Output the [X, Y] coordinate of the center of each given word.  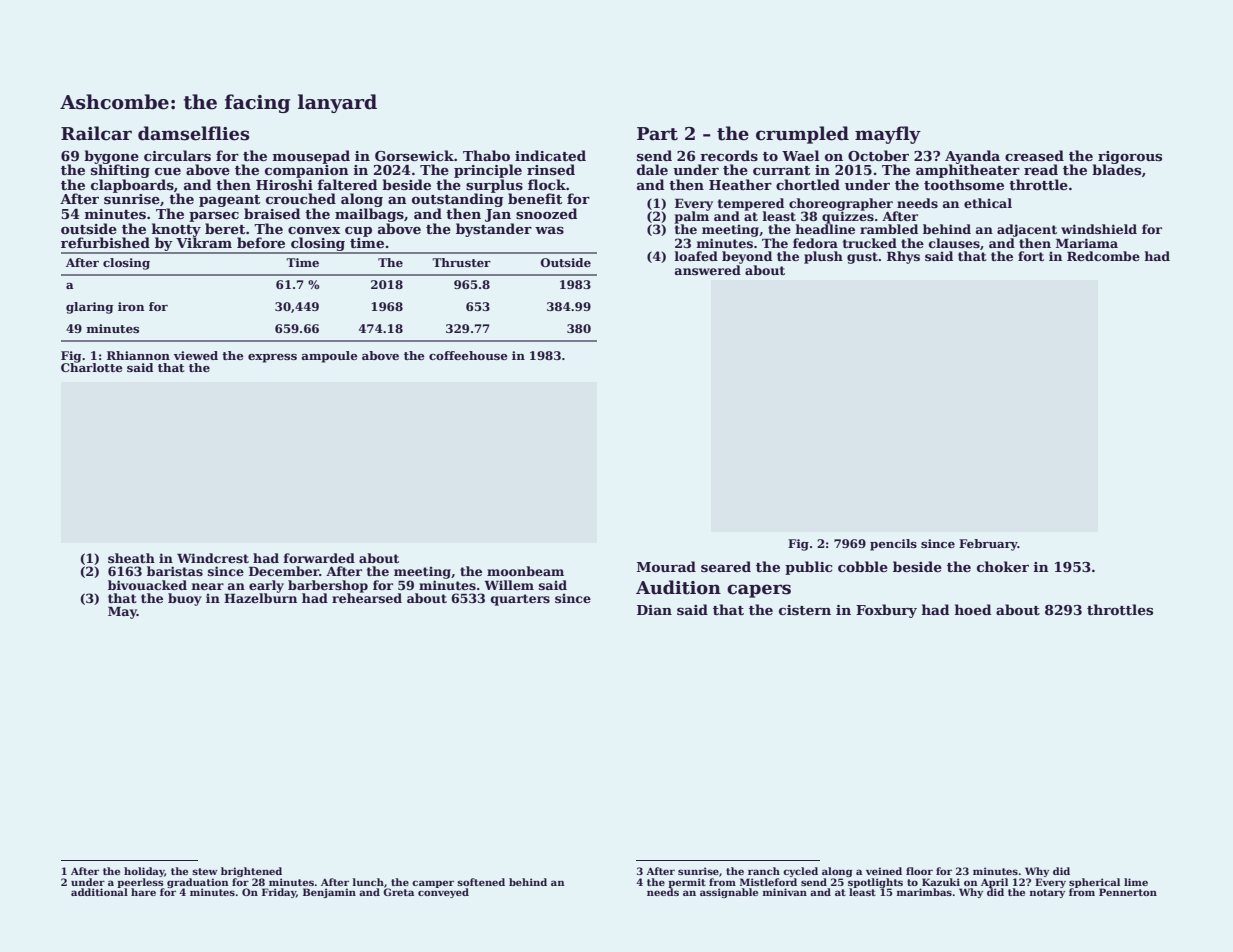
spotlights [875, 883]
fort [1031, 256]
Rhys [903, 257]
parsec [214, 217]
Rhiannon [138, 355]
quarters [520, 600]
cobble [863, 566]
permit [687, 883]
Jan [498, 215]
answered [708, 270]
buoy [185, 599]
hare [143, 892]
